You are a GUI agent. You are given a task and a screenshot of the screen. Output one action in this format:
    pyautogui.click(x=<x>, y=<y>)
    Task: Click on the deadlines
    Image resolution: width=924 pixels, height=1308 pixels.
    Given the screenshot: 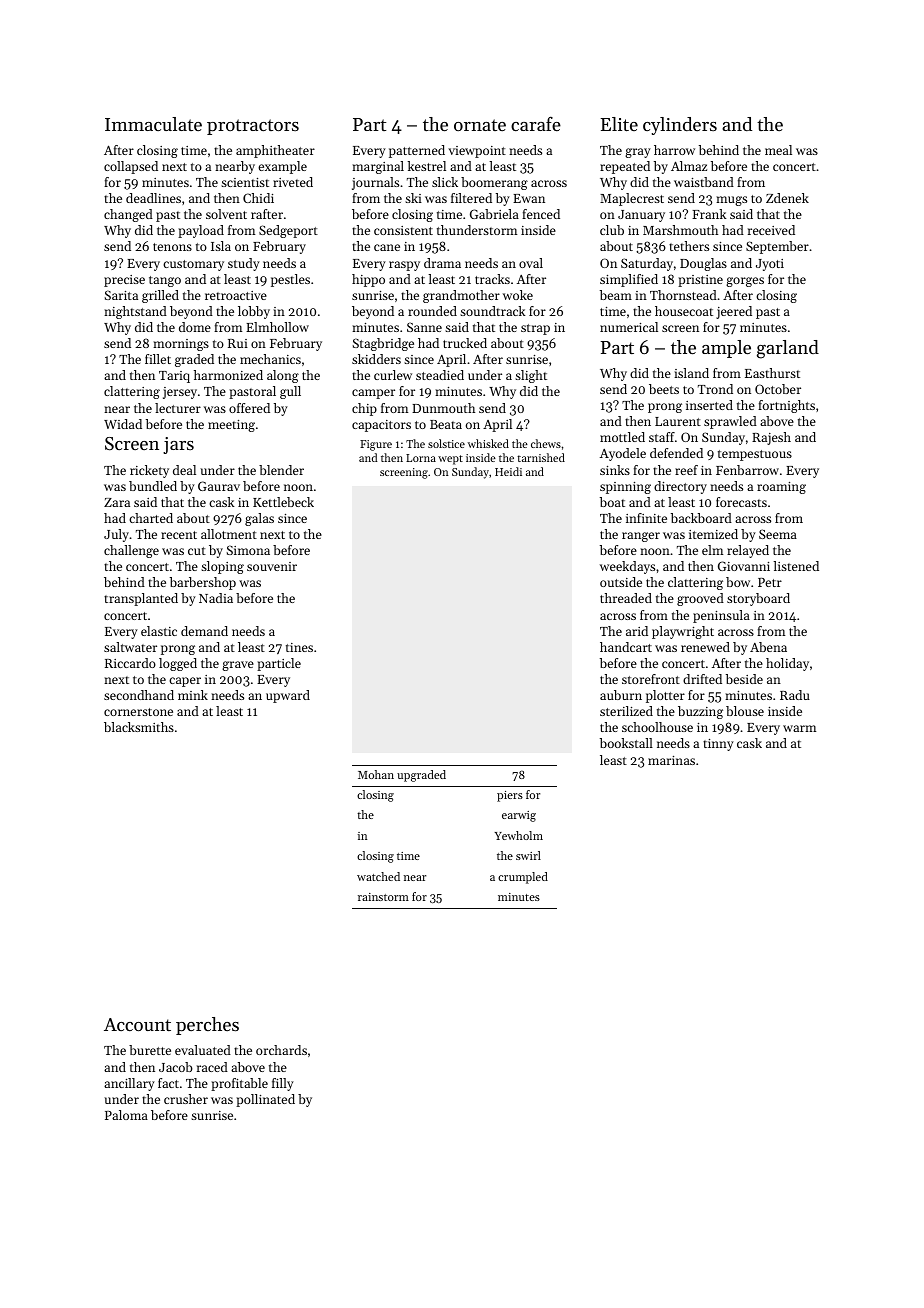 What is the action you would take?
    pyautogui.click(x=153, y=198)
